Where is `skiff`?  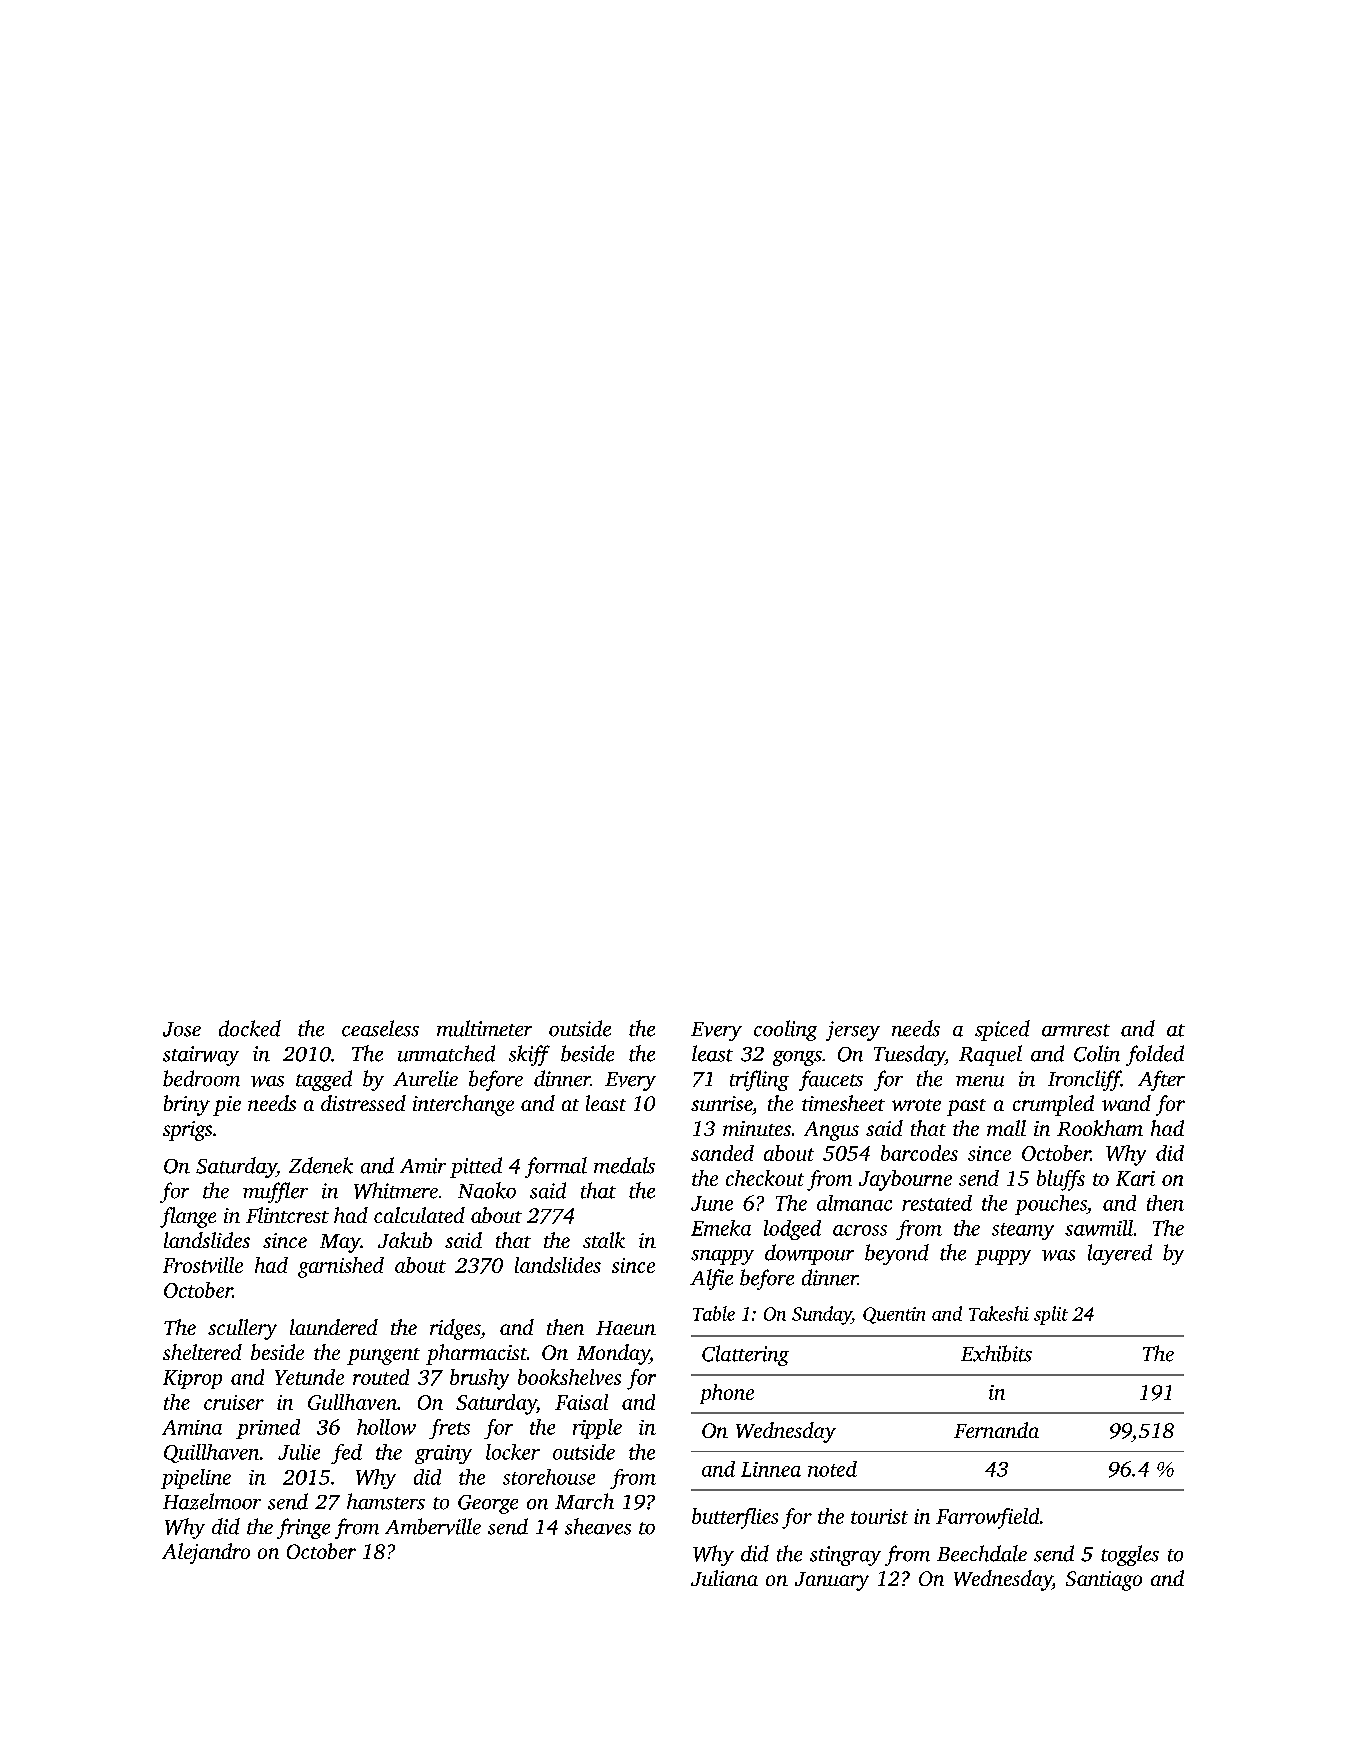 skiff is located at coordinates (529, 1055).
